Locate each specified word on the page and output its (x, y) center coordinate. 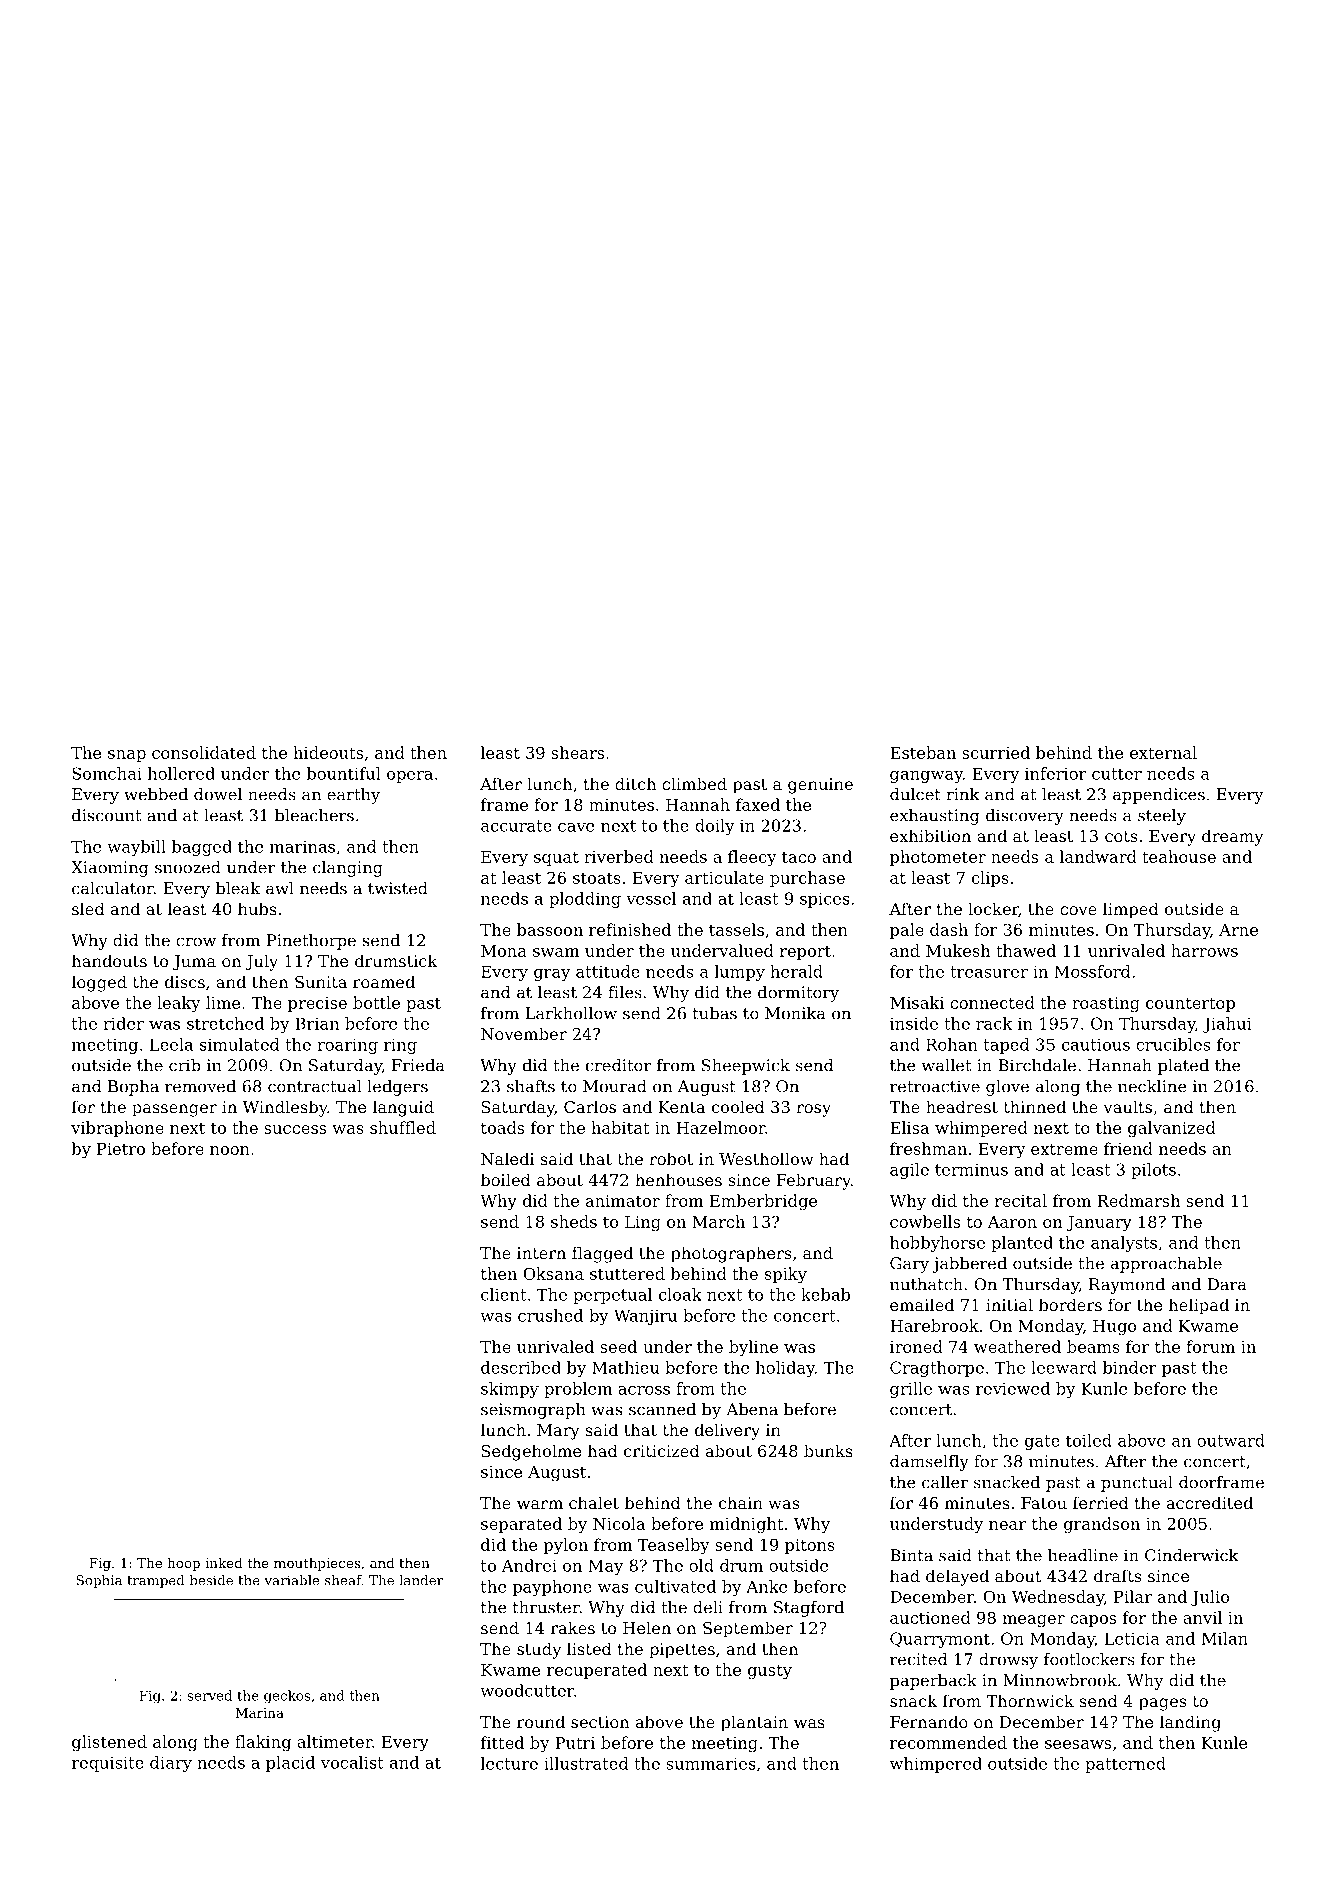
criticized (662, 1450)
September (748, 1629)
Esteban (923, 752)
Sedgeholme (531, 1452)
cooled (738, 1106)
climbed (694, 783)
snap (127, 756)
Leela (171, 1044)
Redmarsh (1138, 1200)
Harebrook (934, 1325)
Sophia (99, 1581)
